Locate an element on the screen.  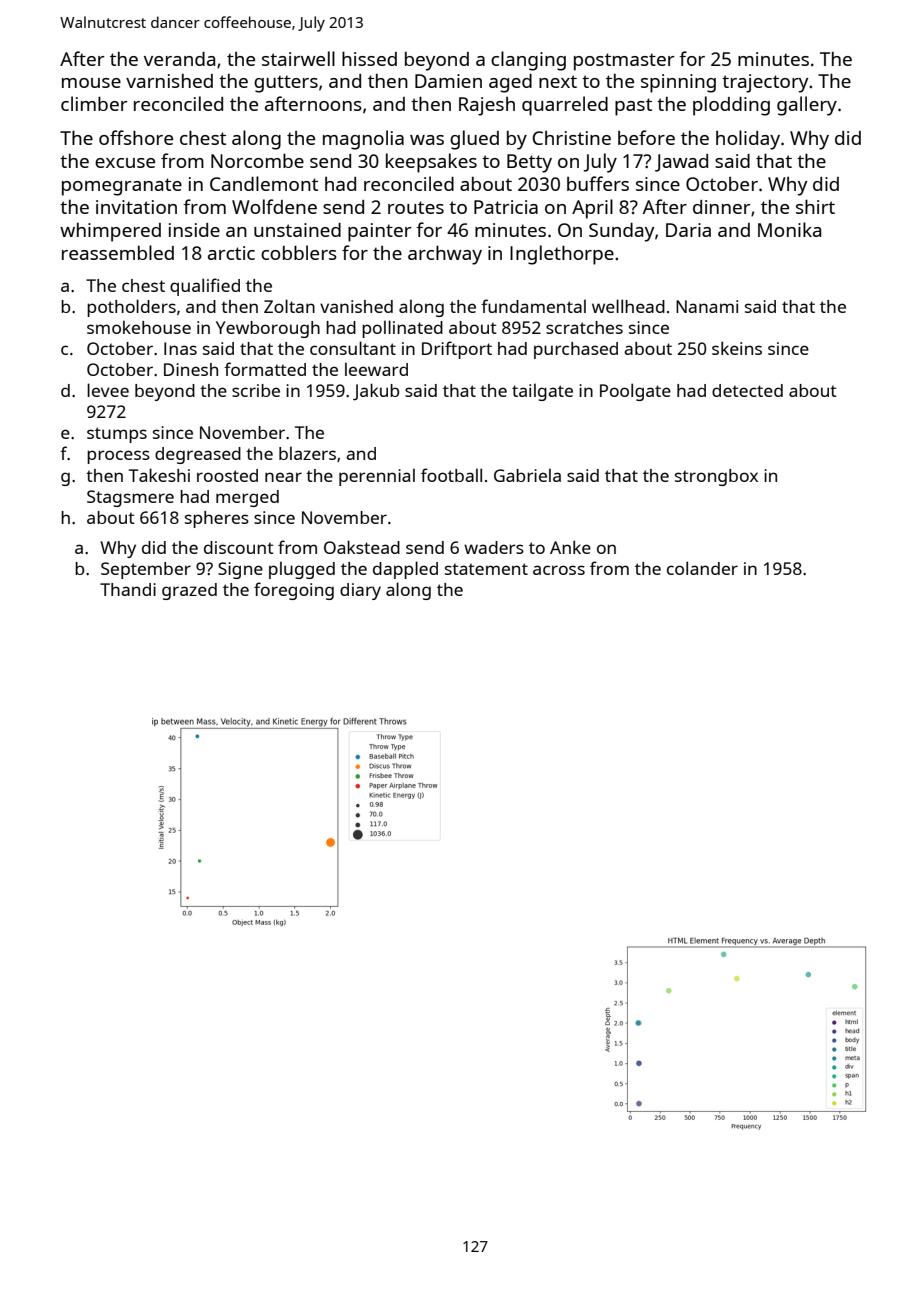
statement is located at coordinates (486, 569).
